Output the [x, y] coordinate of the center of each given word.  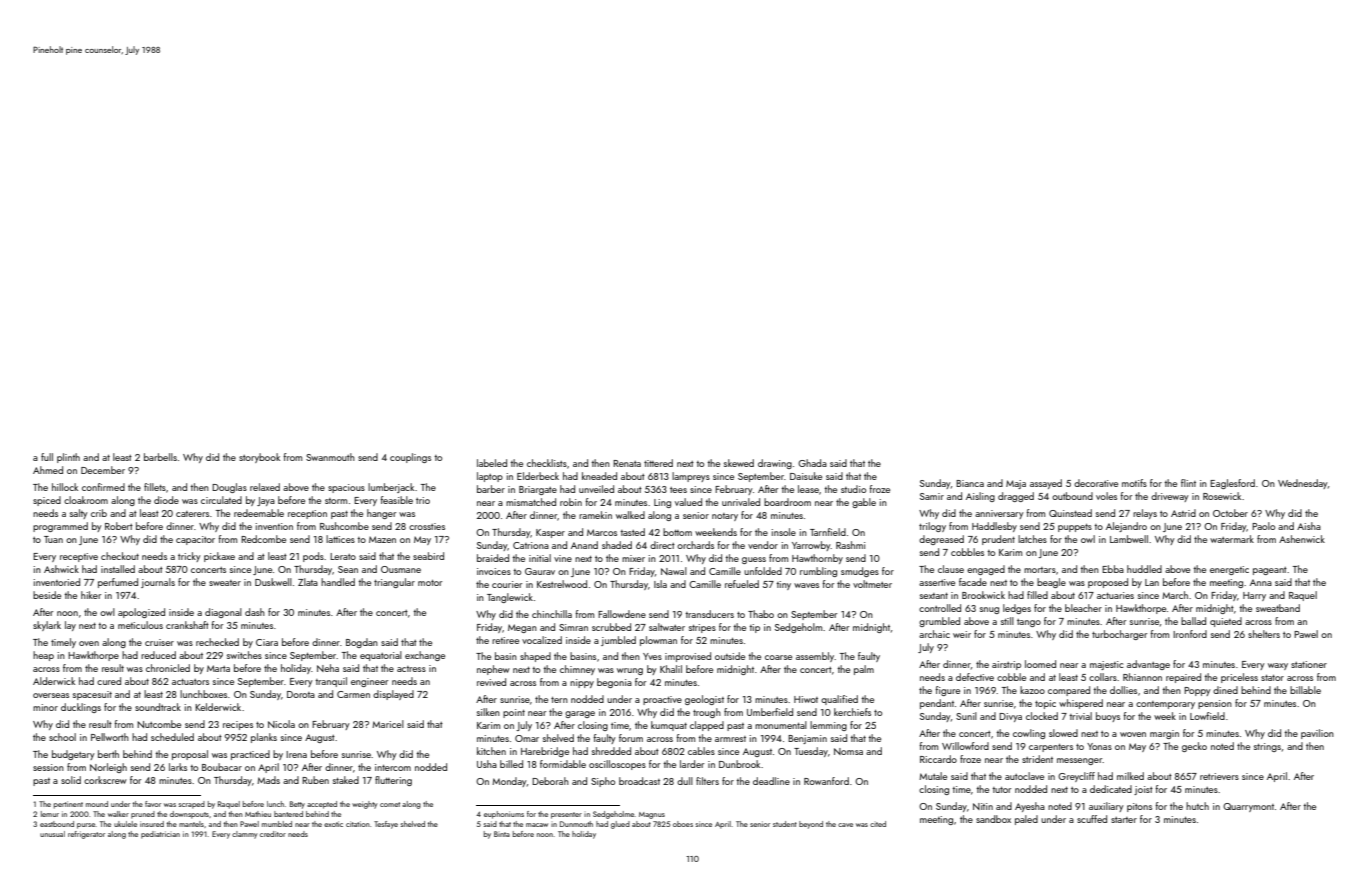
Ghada [812, 463]
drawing [775, 464]
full [47, 457]
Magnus [652, 815]
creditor [273, 834]
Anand [584, 545]
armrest [730, 739]
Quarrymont [1248, 807]
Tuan [53, 539]
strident [1037, 759]
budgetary [73, 755]
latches [1032, 539]
